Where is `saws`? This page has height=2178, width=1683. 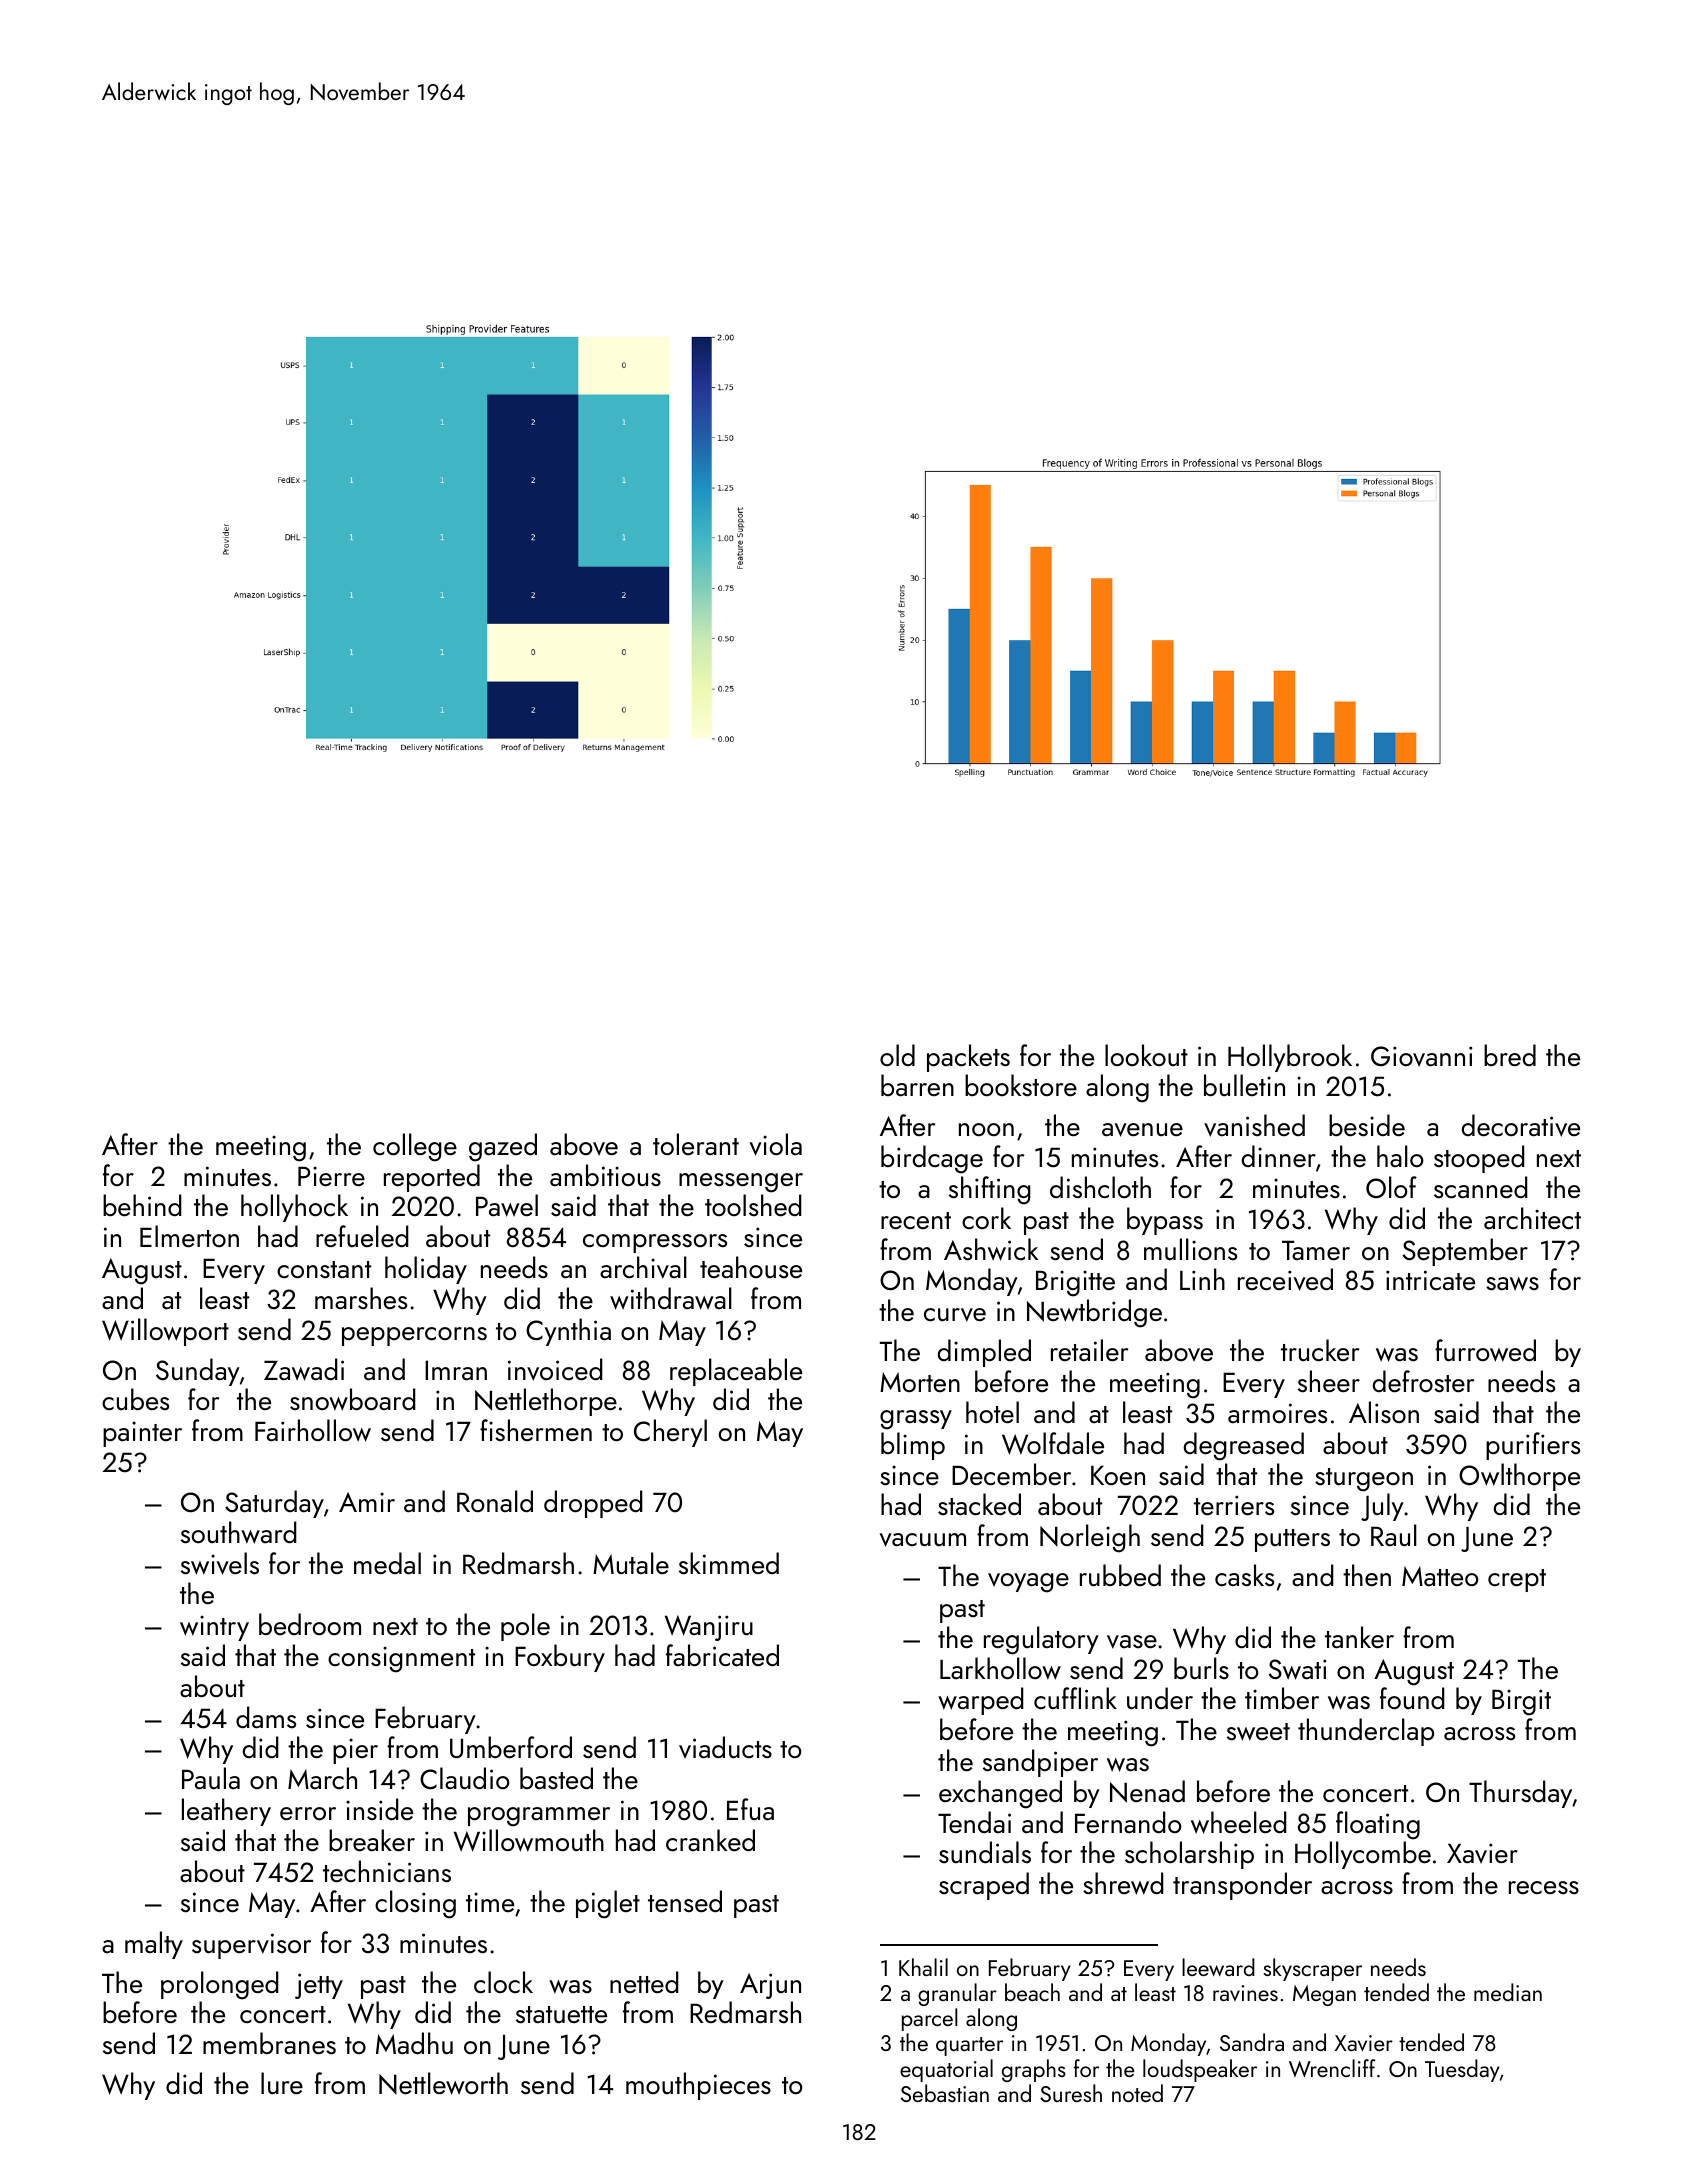 saws is located at coordinates (1512, 1284).
